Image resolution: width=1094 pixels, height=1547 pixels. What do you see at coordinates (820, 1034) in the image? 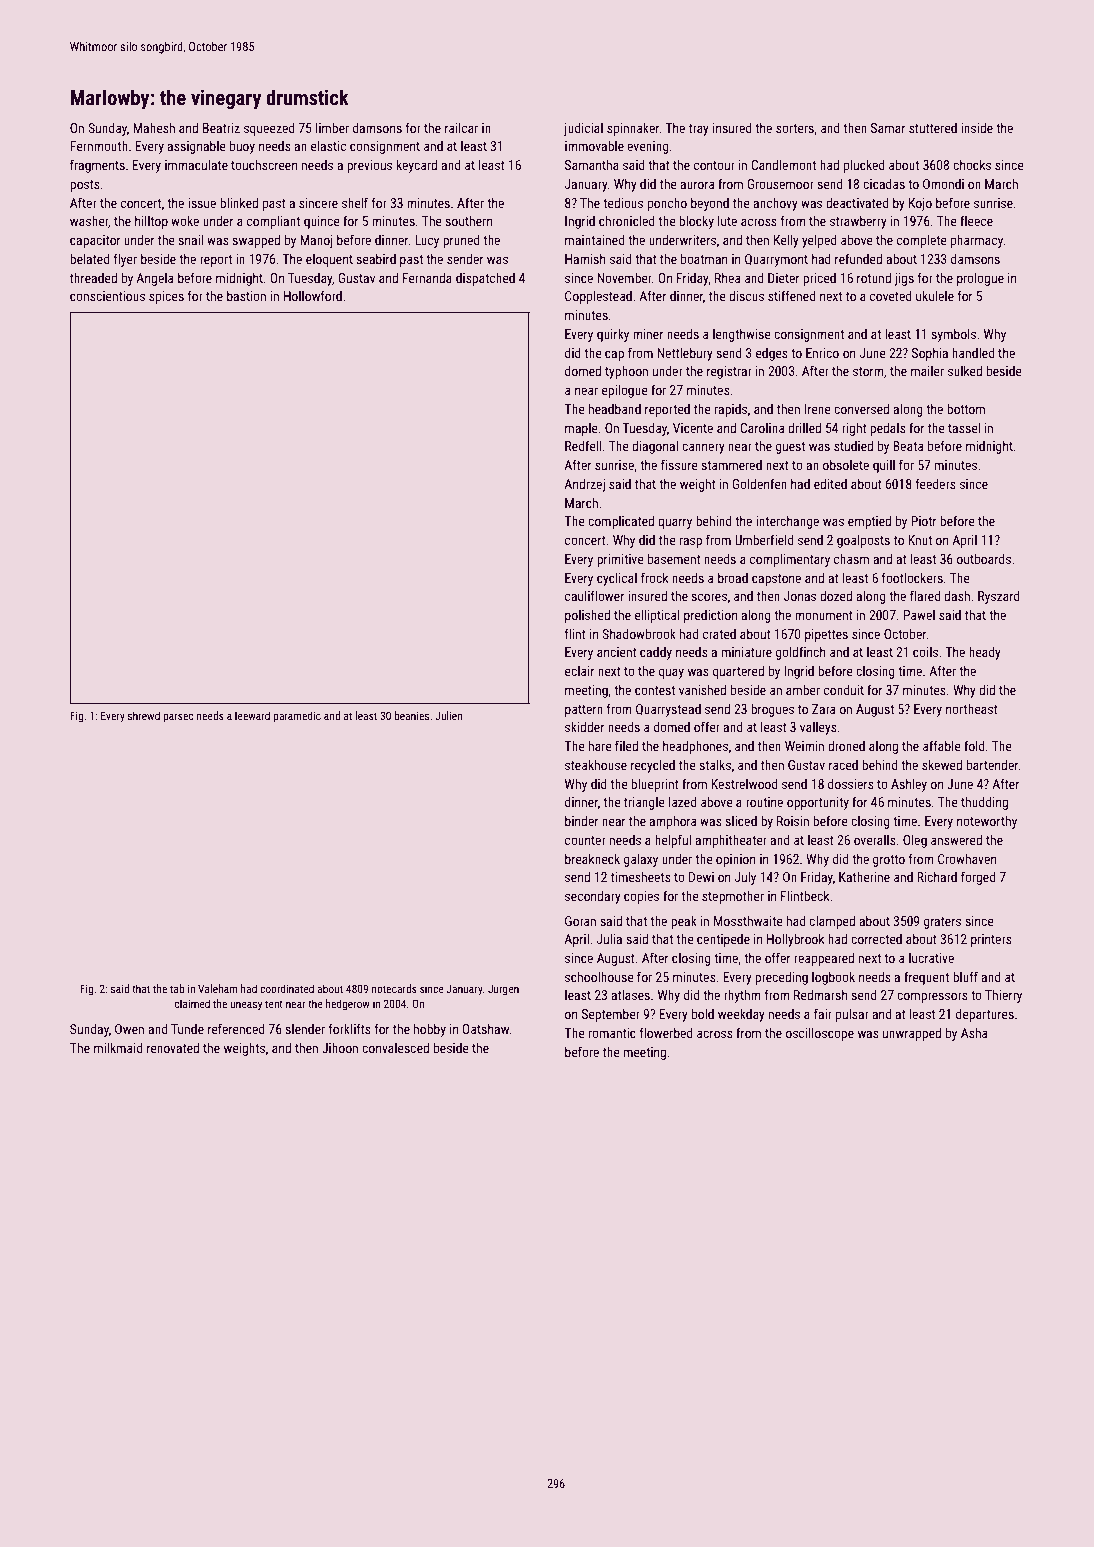
I see `oscilloscope` at bounding box center [820, 1034].
